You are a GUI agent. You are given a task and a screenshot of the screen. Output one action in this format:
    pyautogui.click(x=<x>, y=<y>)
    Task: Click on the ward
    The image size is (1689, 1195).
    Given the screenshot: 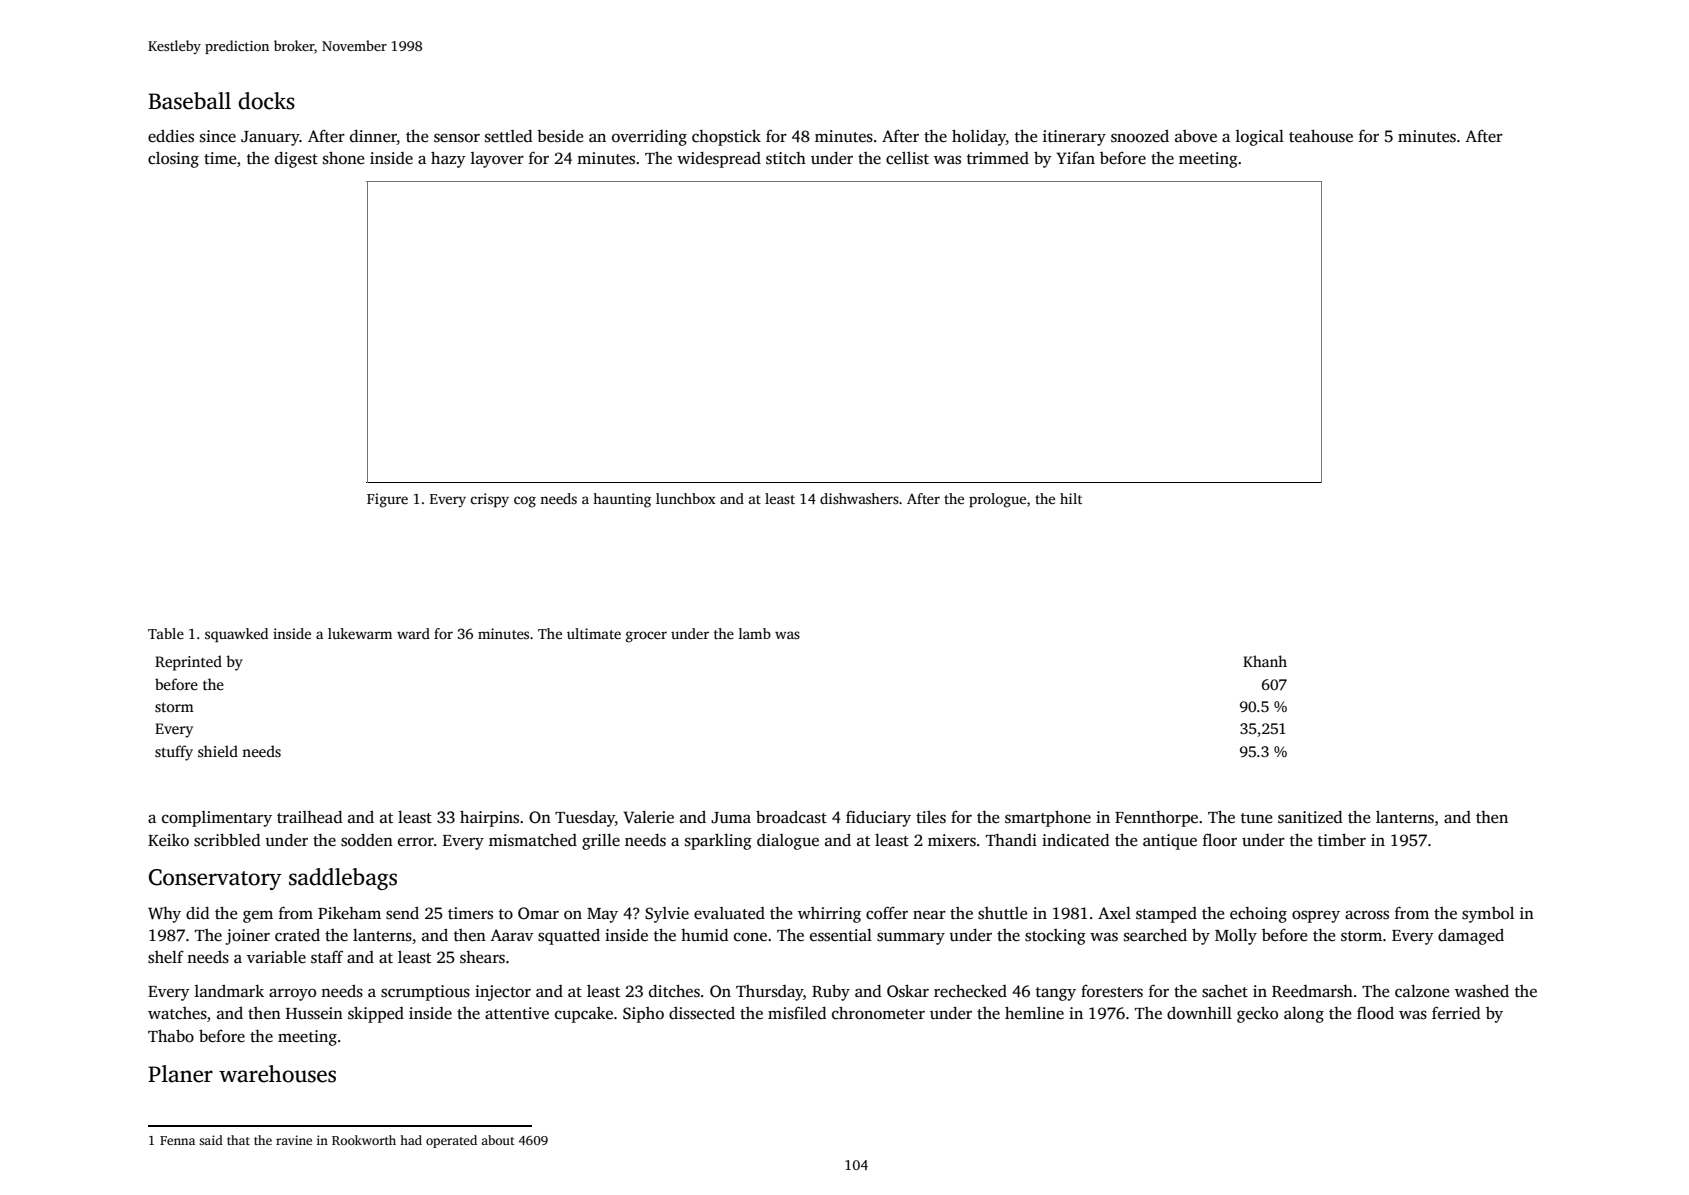 What is the action you would take?
    pyautogui.click(x=413, y=633)
